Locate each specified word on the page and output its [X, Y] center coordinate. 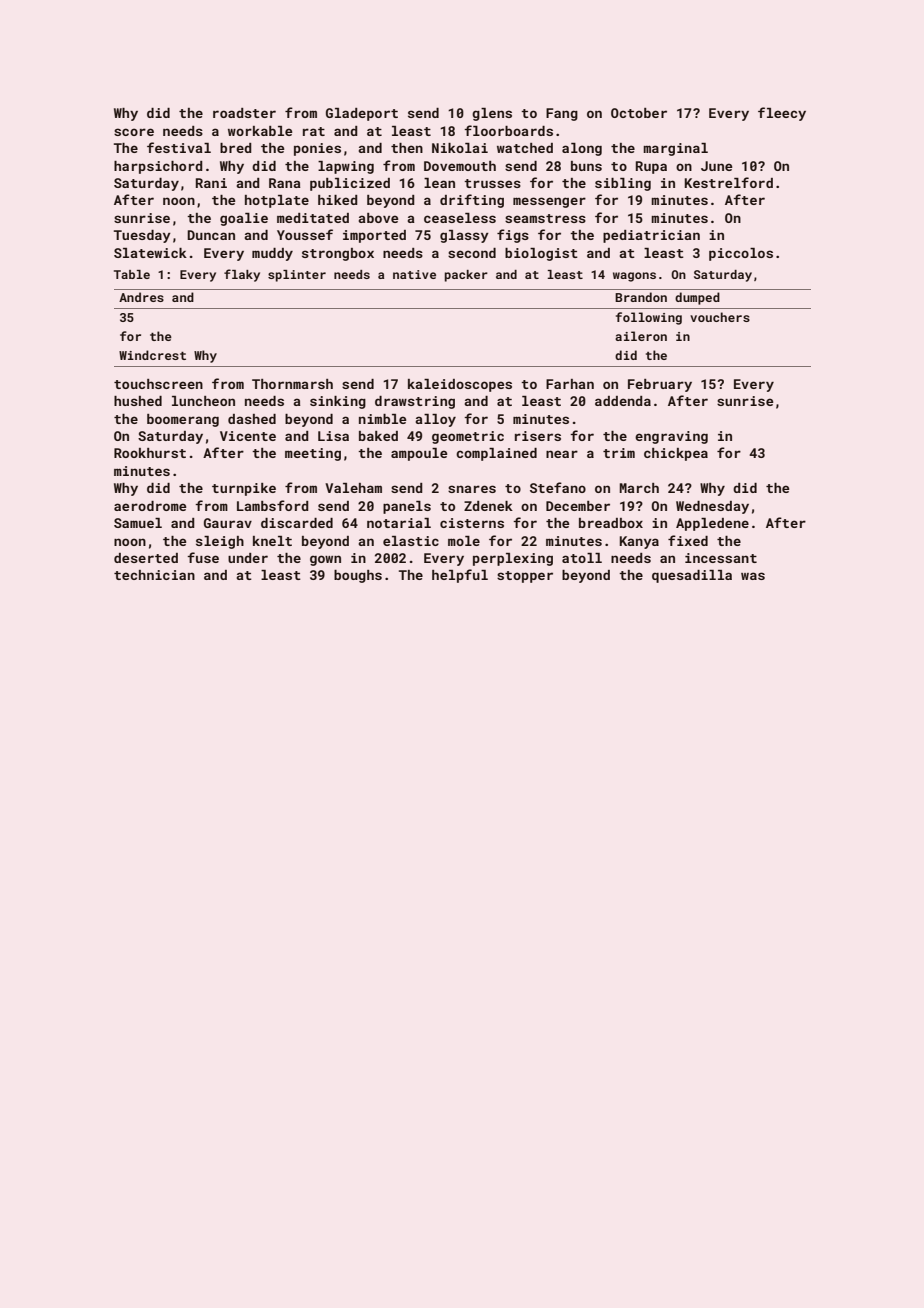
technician [154, 575]
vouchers [720, 317]
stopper [525, 577]
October [639, 113]
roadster [244, 113]
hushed [138, 401]
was [753, 576]
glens [492, 114]
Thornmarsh [292, 384]
